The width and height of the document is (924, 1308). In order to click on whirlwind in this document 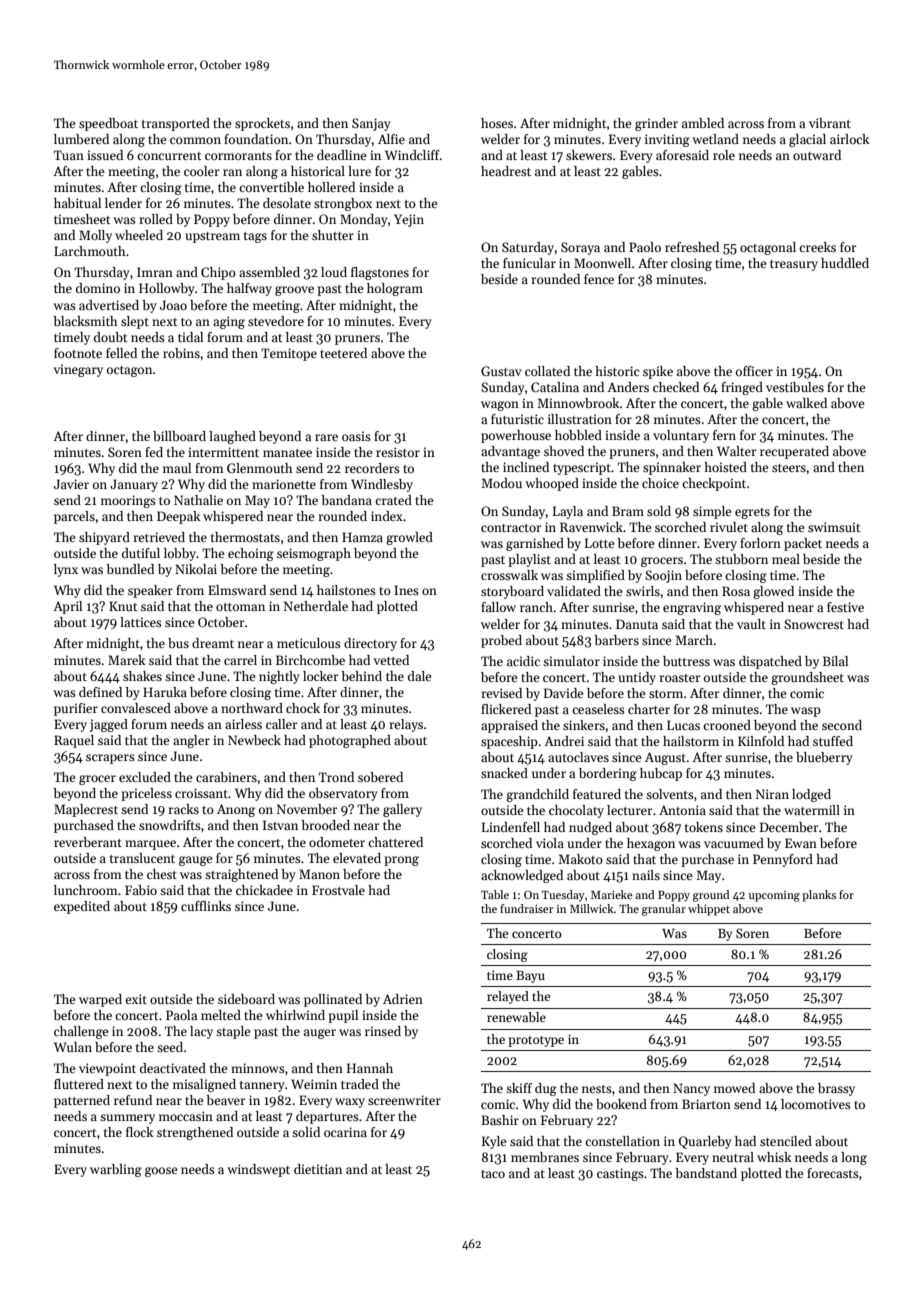, I will do `click(295, 1015)`.
